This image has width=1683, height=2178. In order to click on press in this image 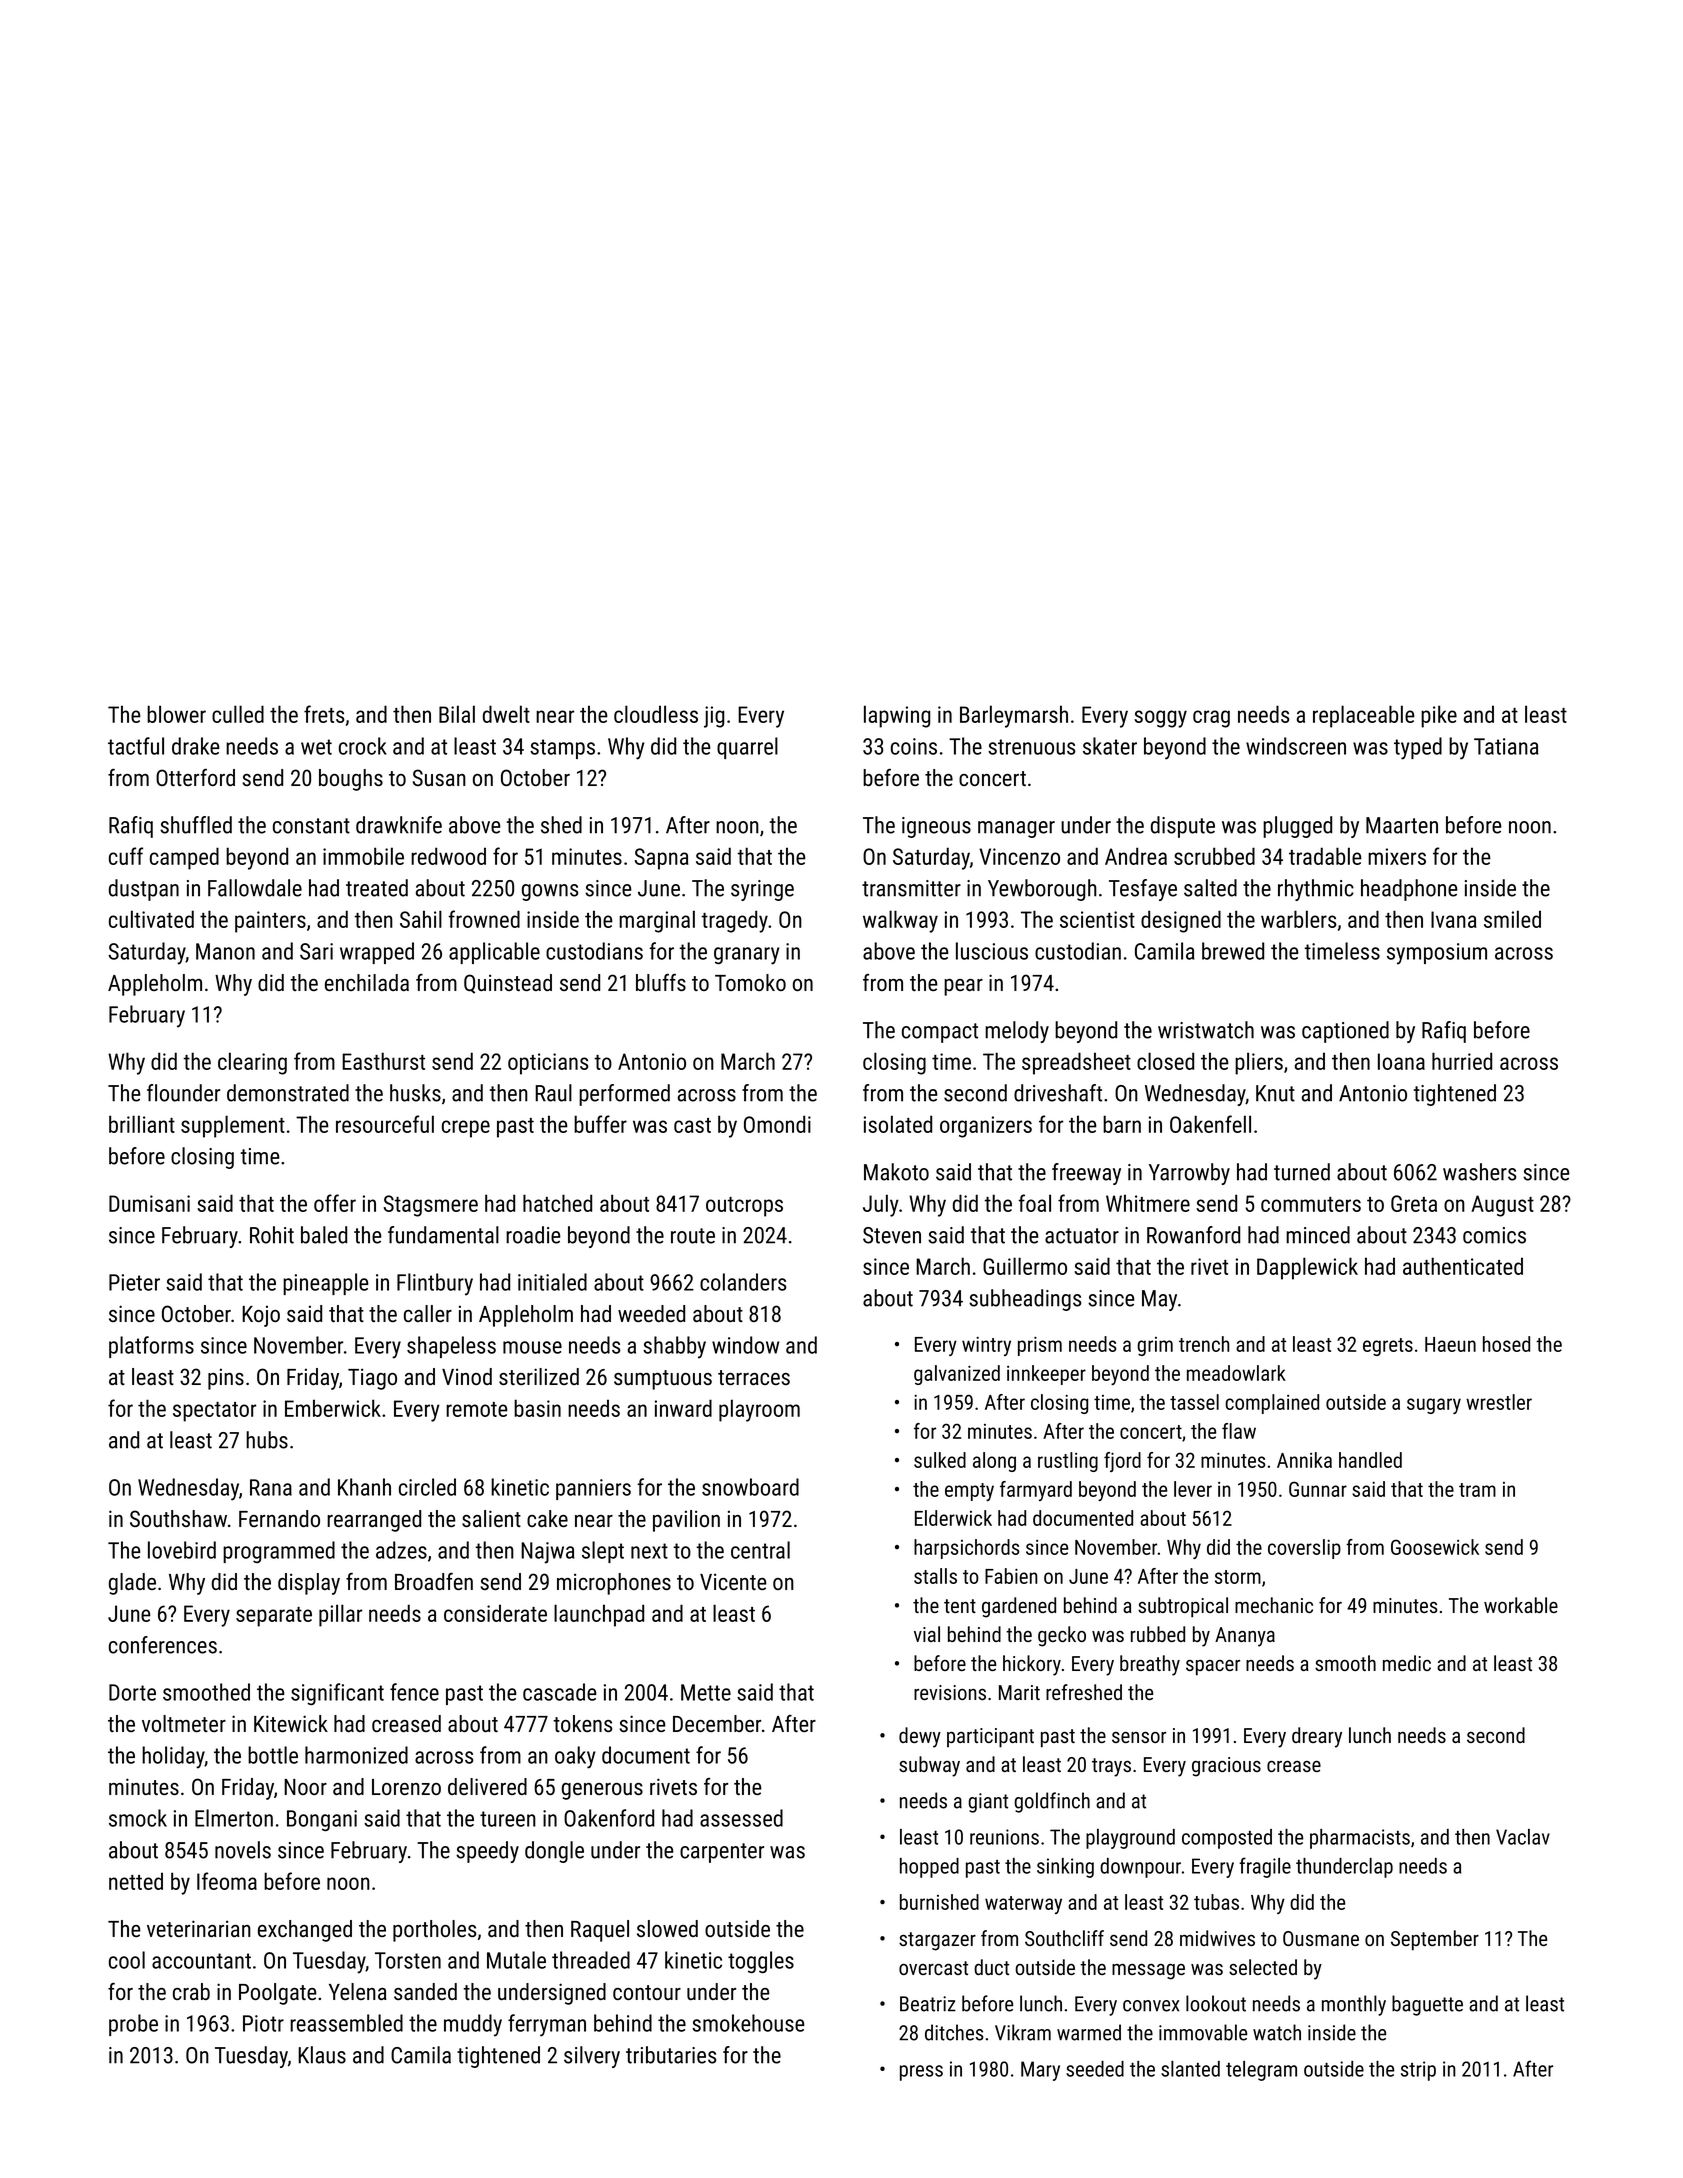, I will do `click(921, 2073)`.
